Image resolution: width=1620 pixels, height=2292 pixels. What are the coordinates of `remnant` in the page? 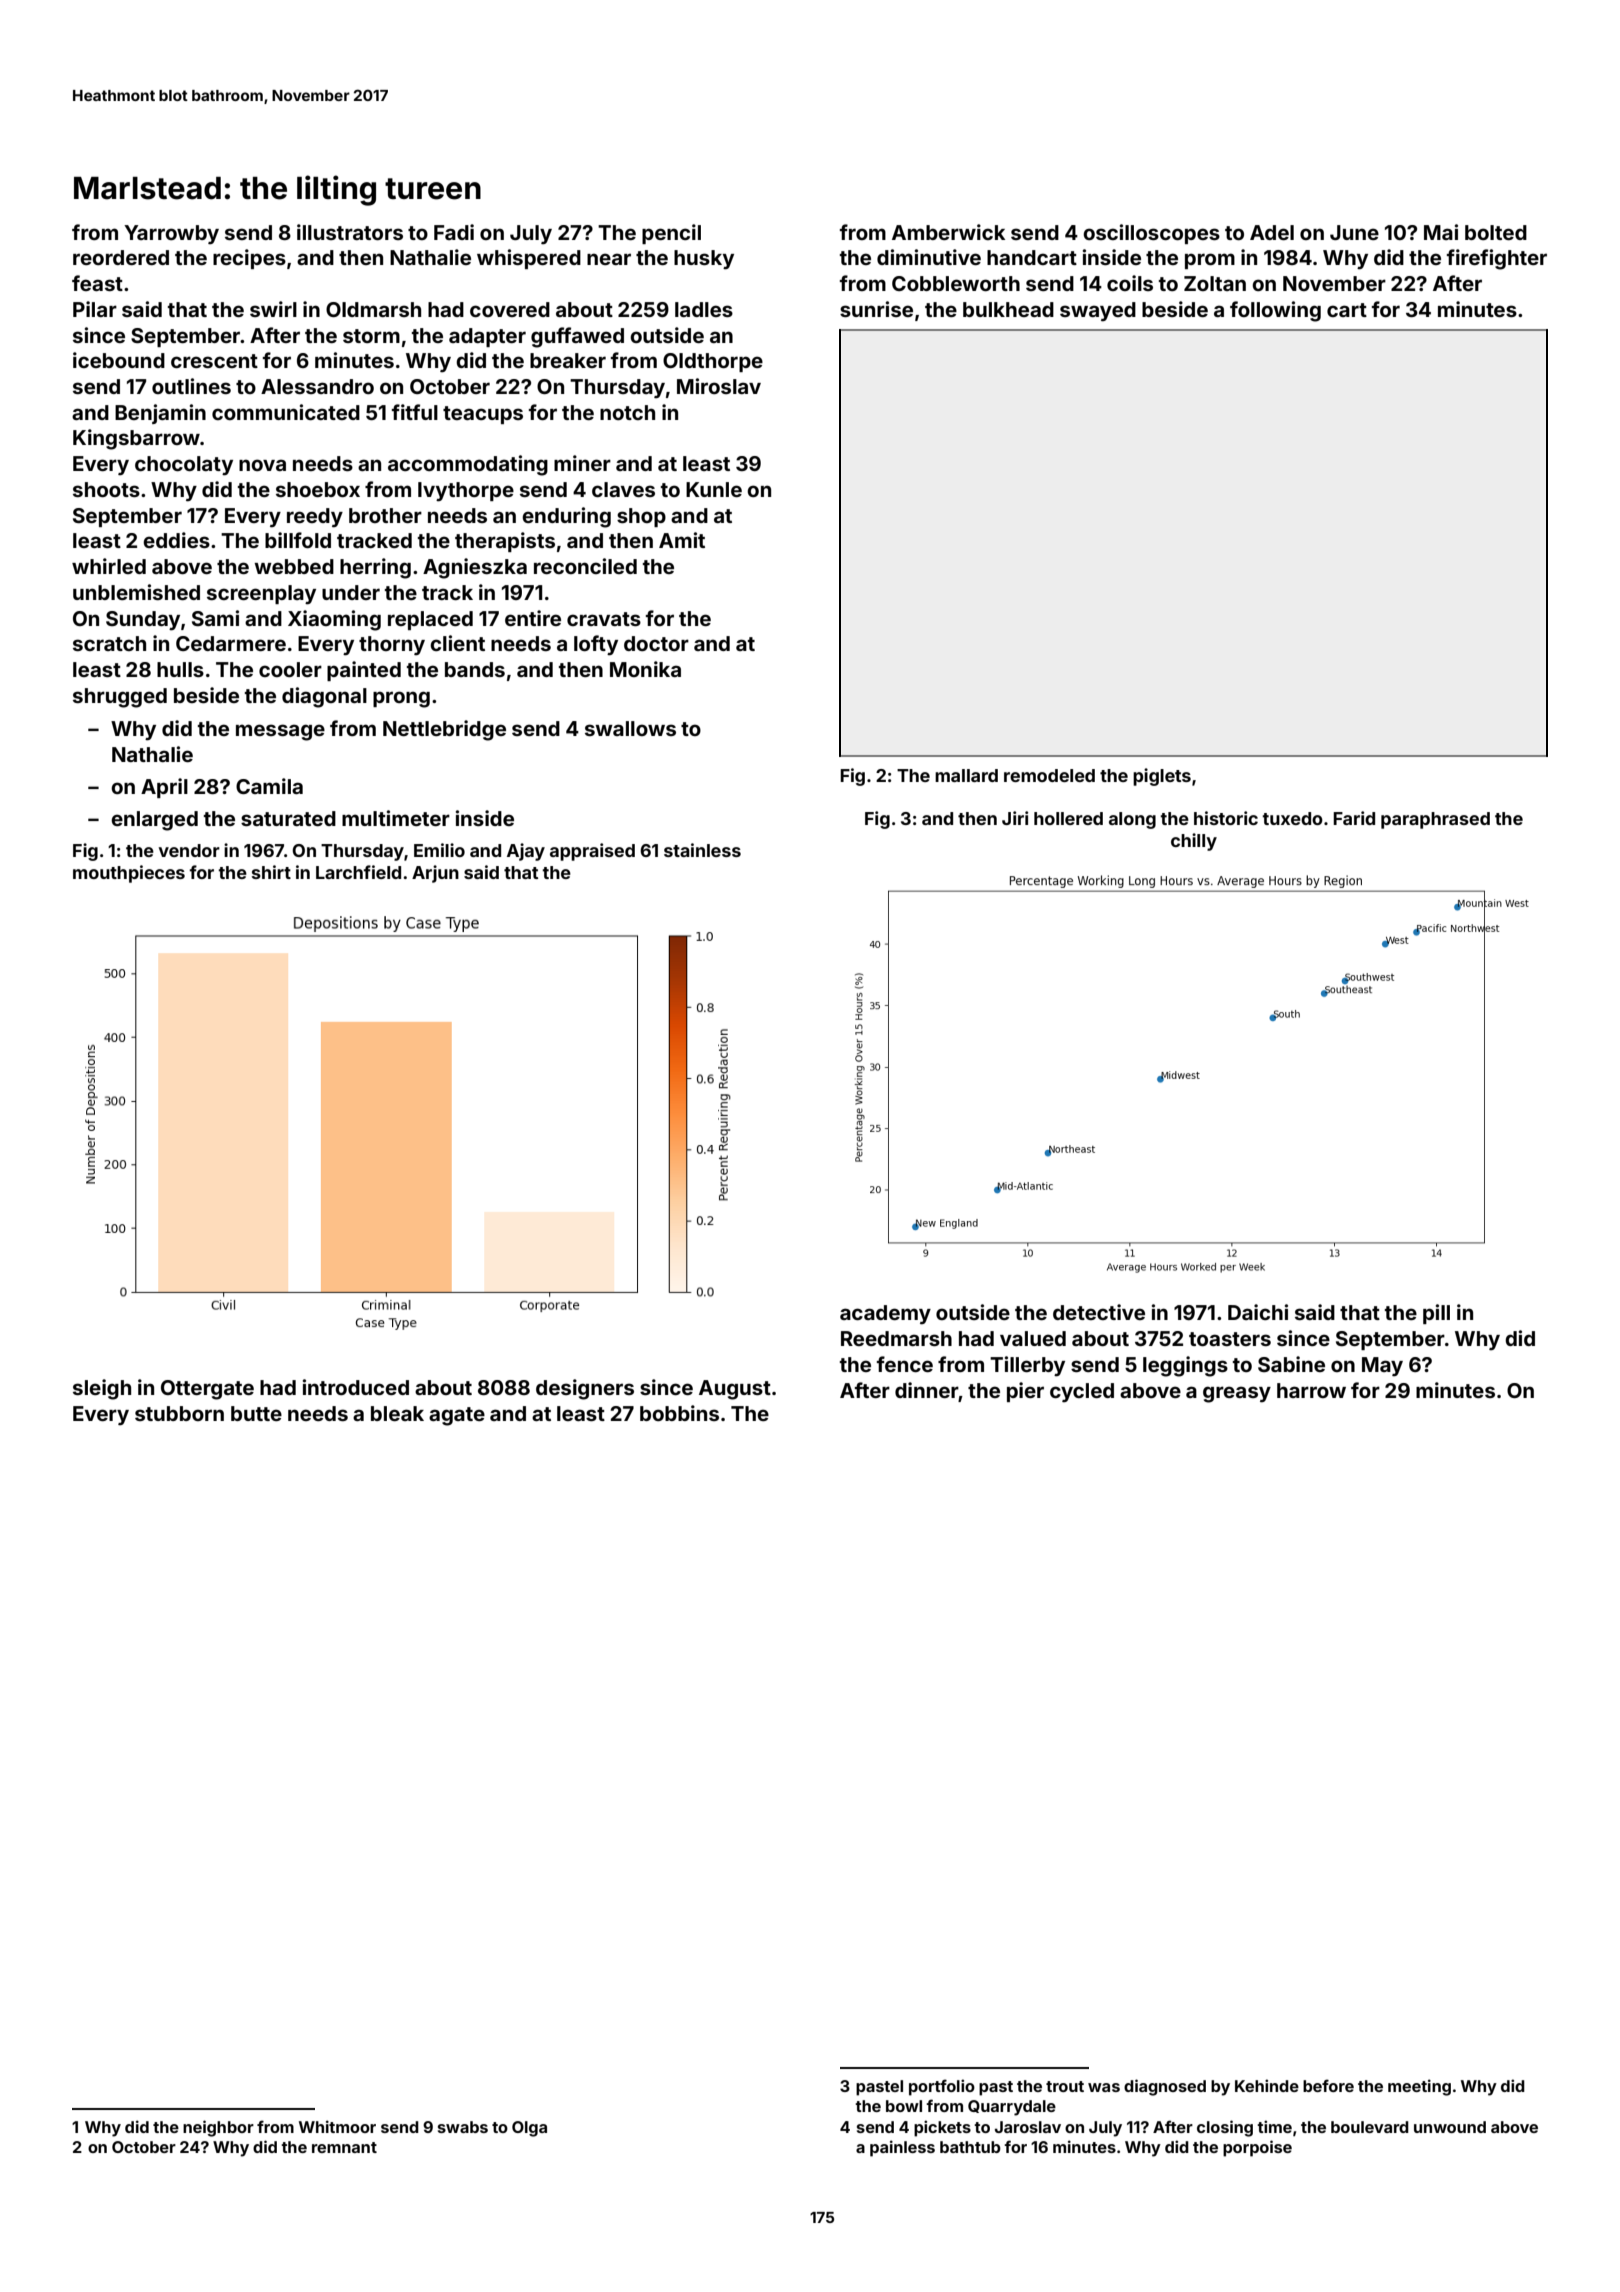 It's located at (344, 2147).
